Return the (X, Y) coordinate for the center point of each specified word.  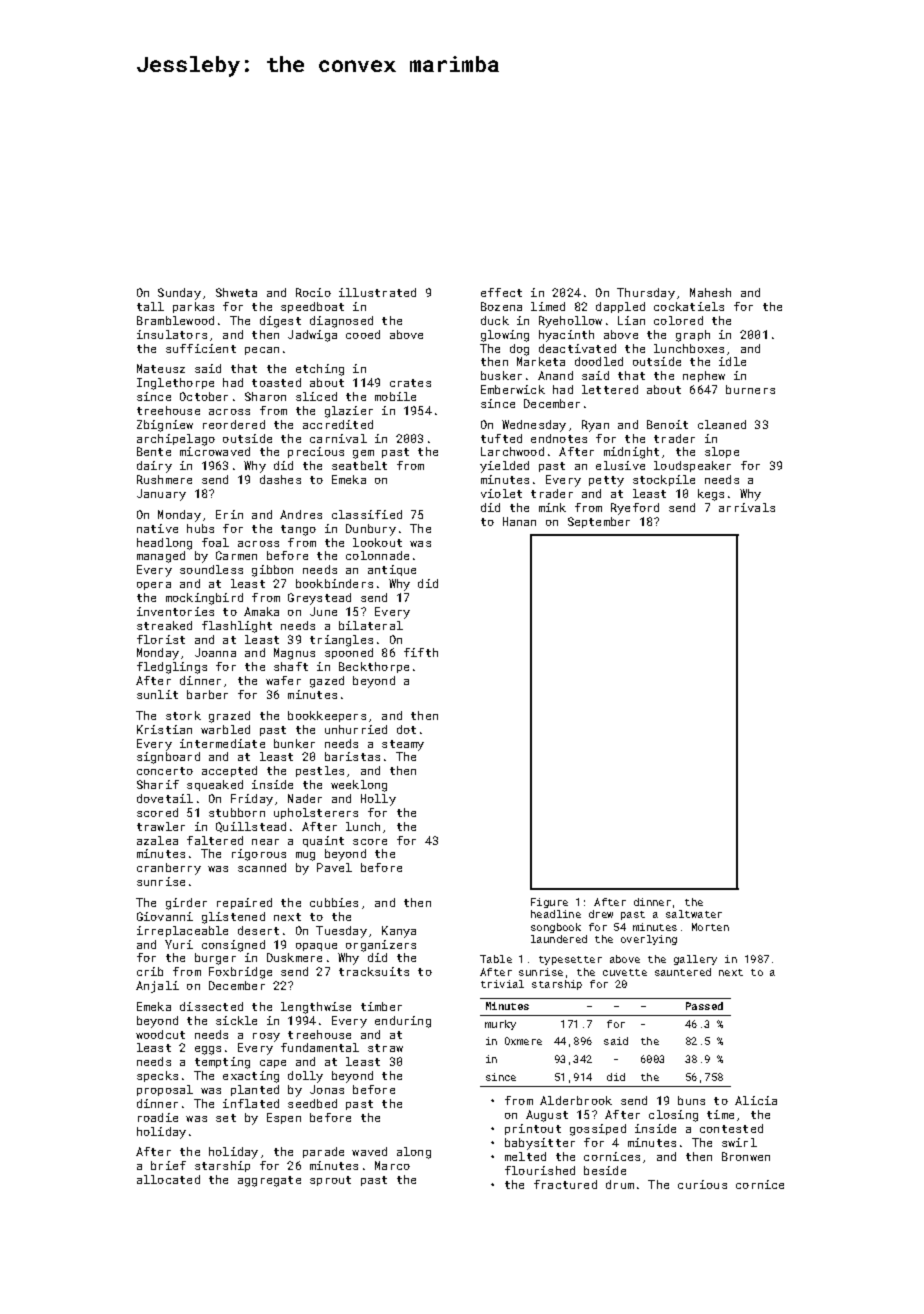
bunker (294, 743)
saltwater (694, 914)
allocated (168, 1179)
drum (620, 1184)
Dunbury (371, 530)
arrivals (747, 507)
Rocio (313, 292)
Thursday (646, 294)
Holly (378, 800)
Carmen (236, 555)
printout (533, 1129)
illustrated (377, 292)
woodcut (160, 1034)
